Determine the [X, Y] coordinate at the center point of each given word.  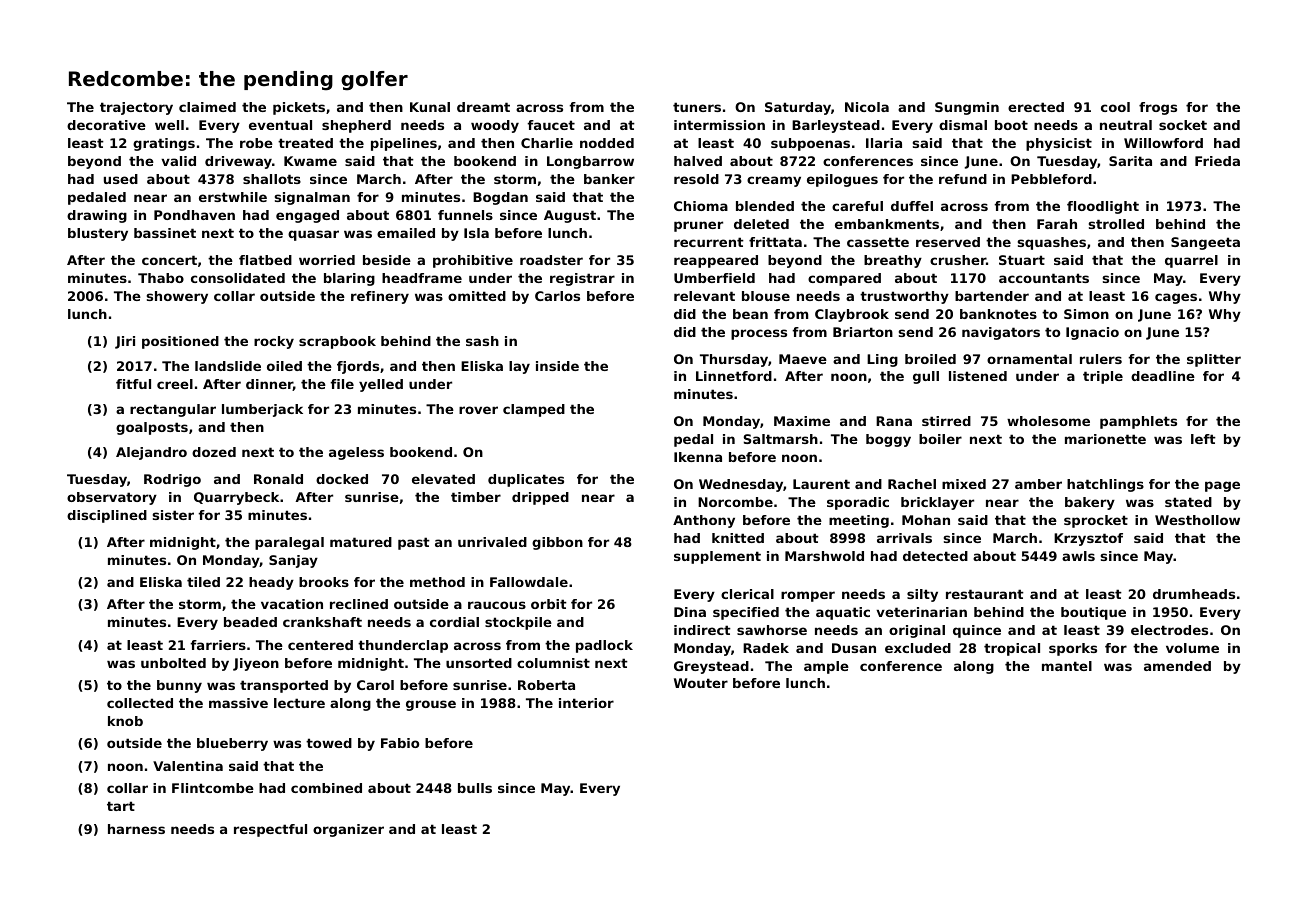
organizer [348, 830]
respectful [270, 830]
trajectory [136, 108]
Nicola [867, 107]
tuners [697, 107]
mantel [1067, 666]
